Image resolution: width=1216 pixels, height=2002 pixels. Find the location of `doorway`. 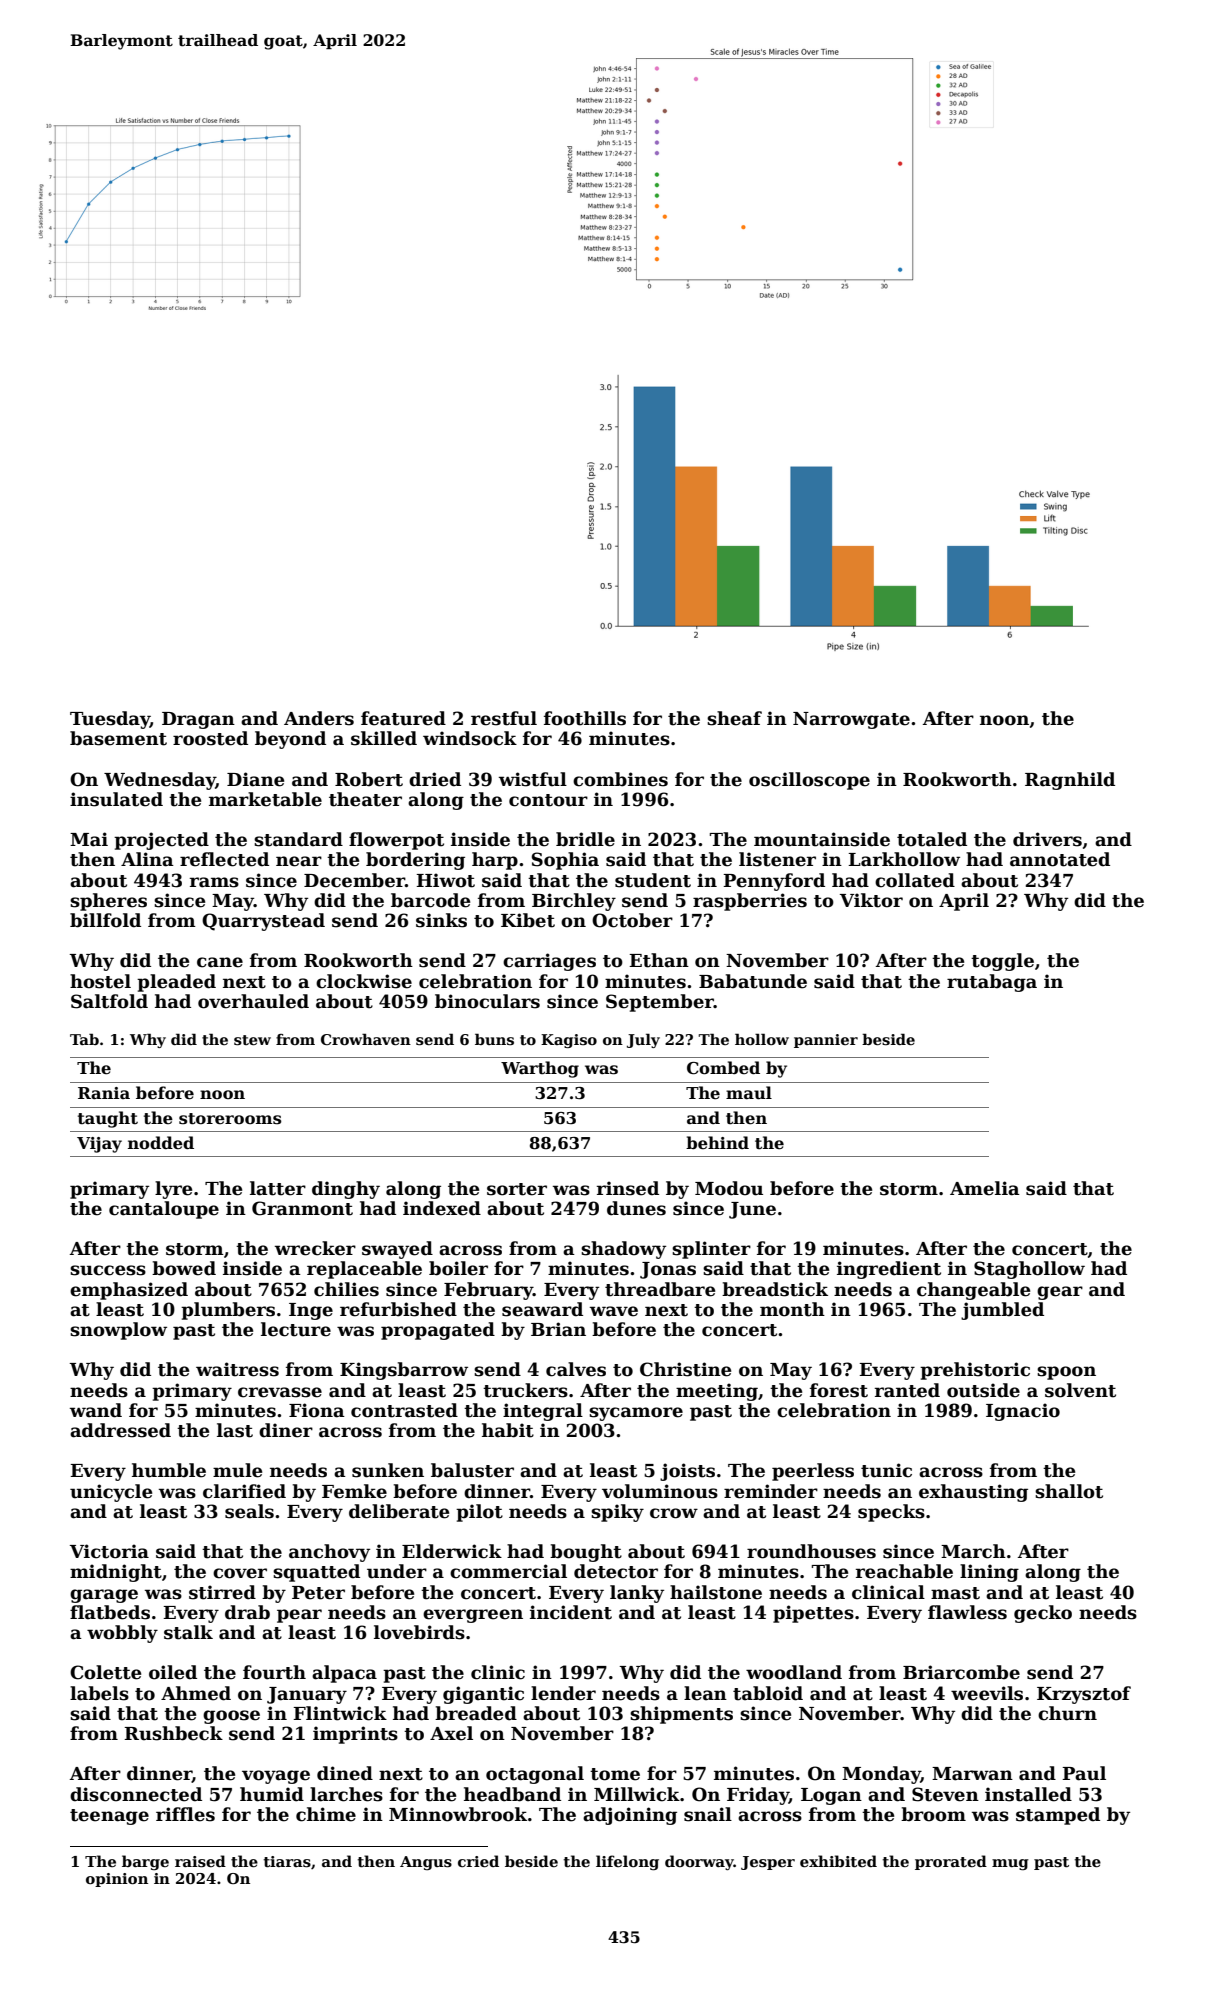

doorway is located at coordinates (699, 1862).
